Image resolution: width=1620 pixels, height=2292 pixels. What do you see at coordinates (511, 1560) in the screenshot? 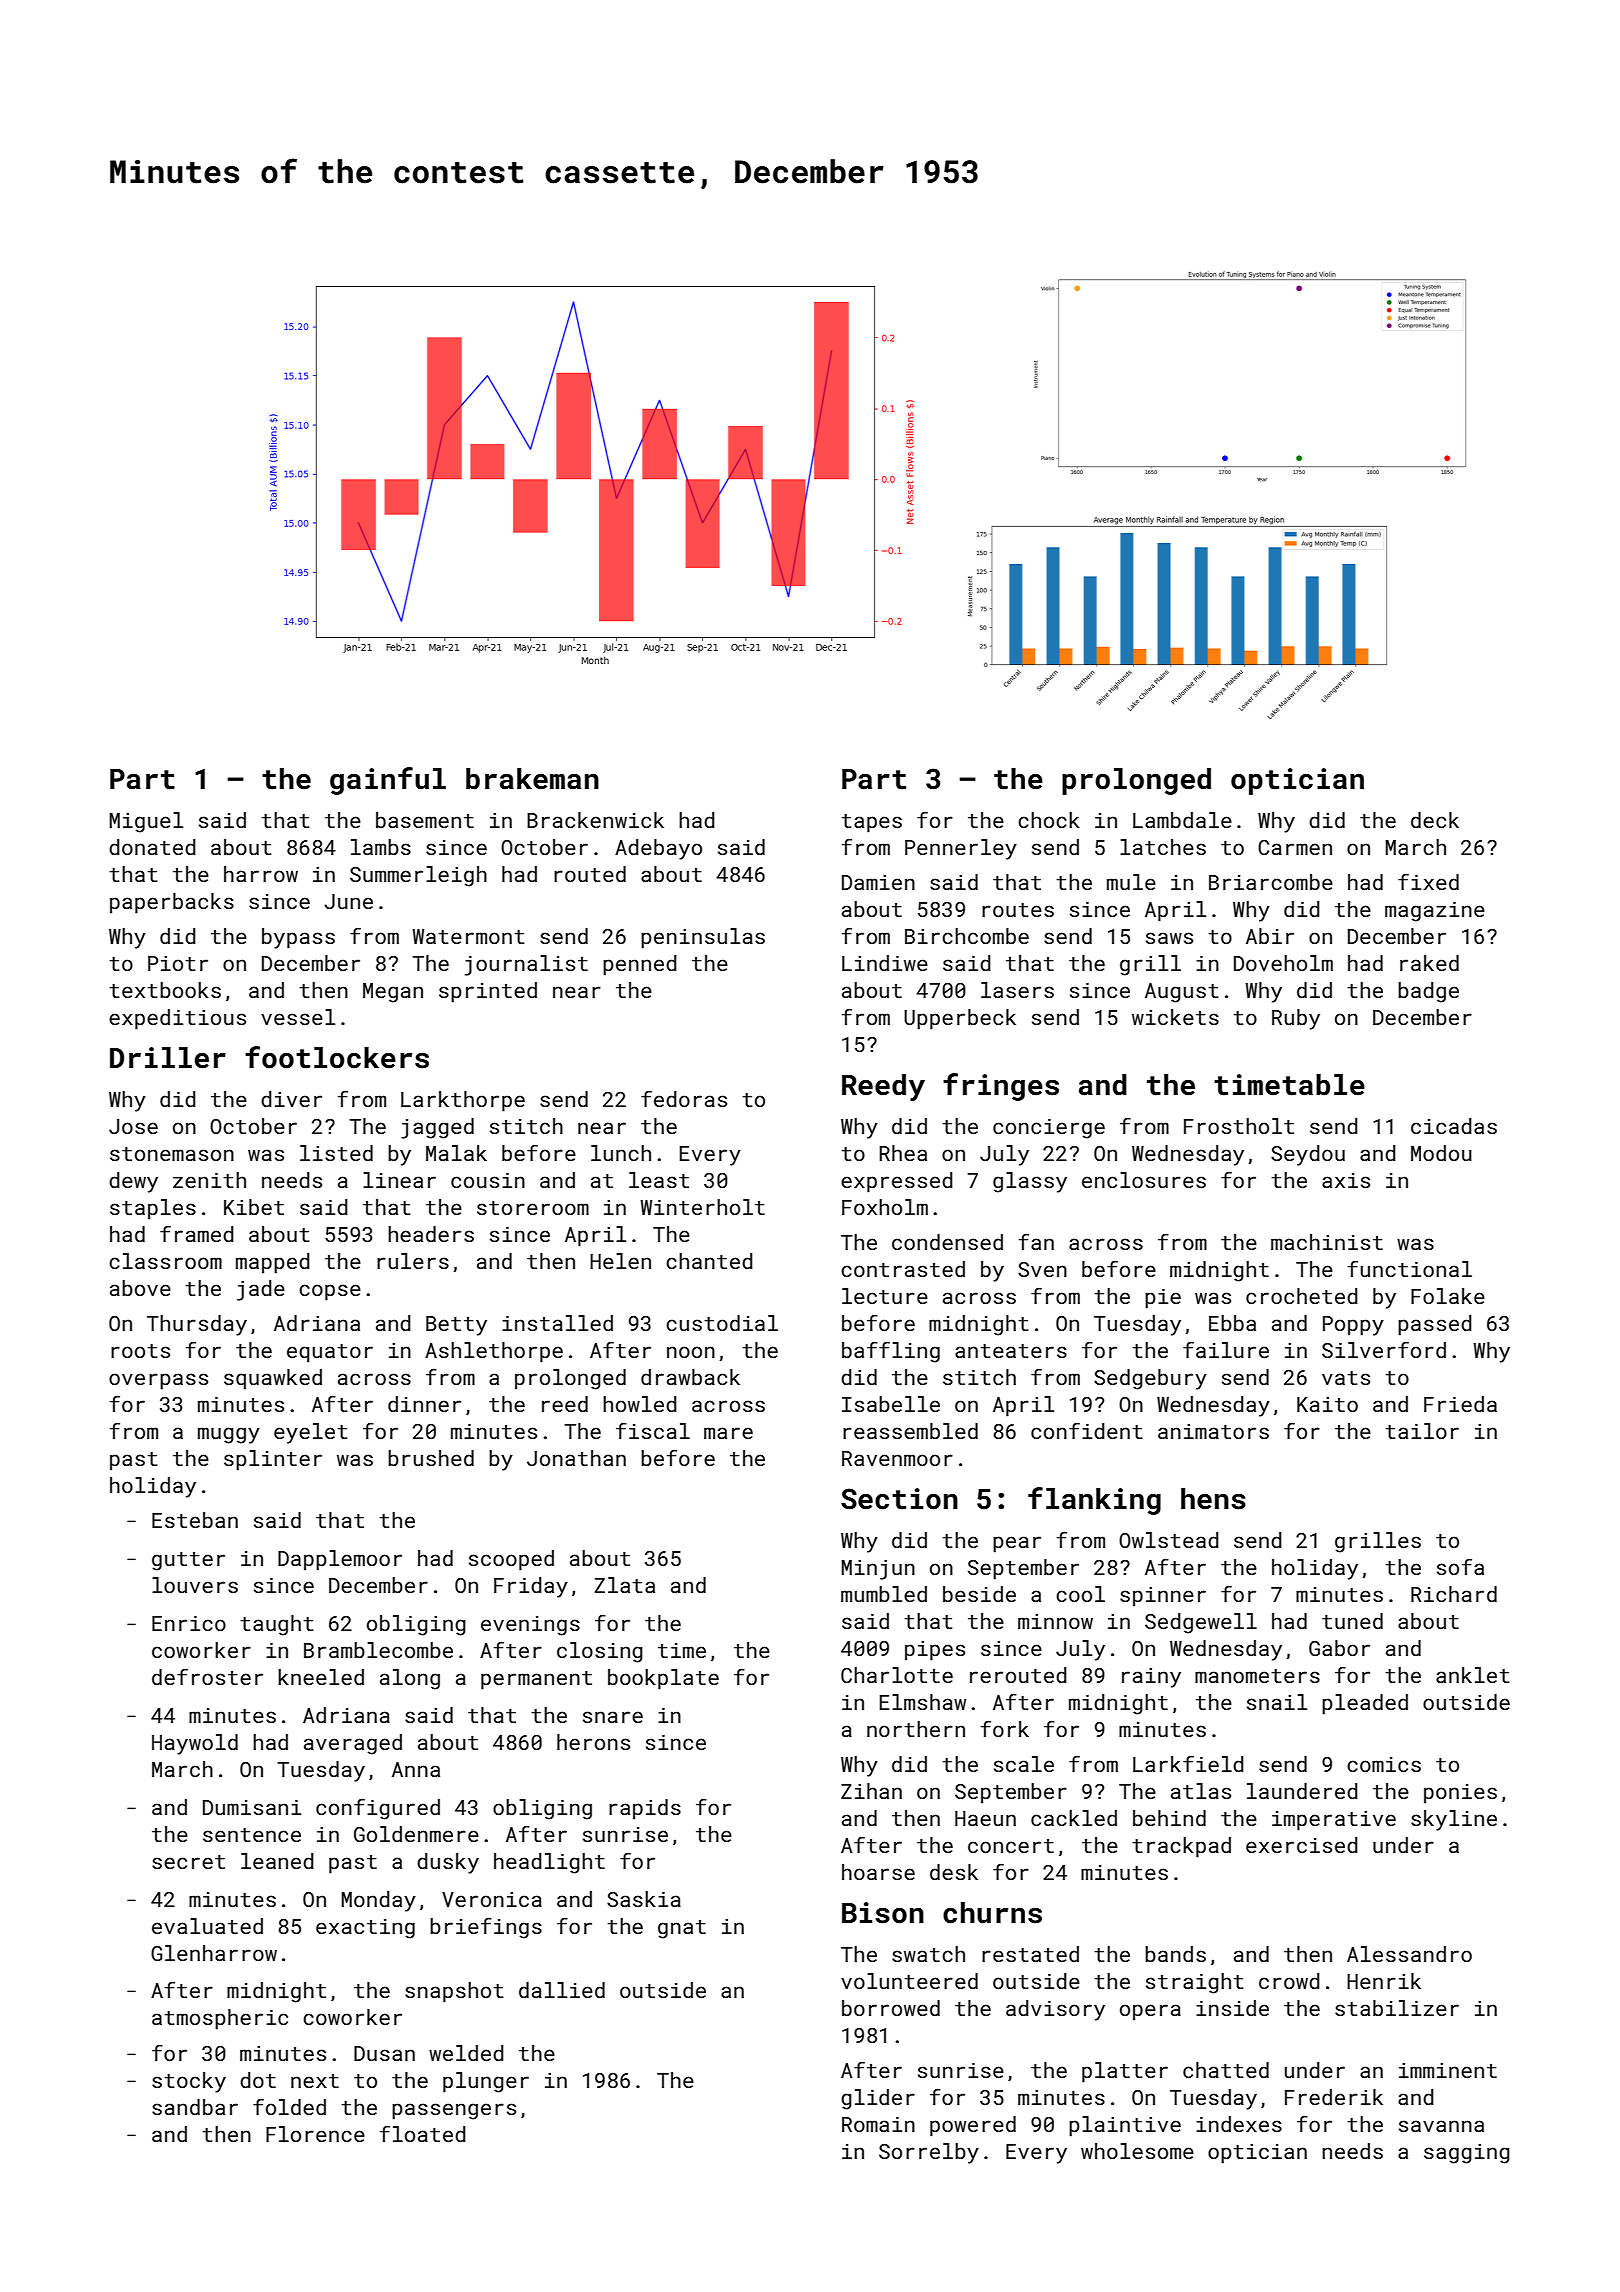
I see `scooped` at bounding box center [511, 1560].
